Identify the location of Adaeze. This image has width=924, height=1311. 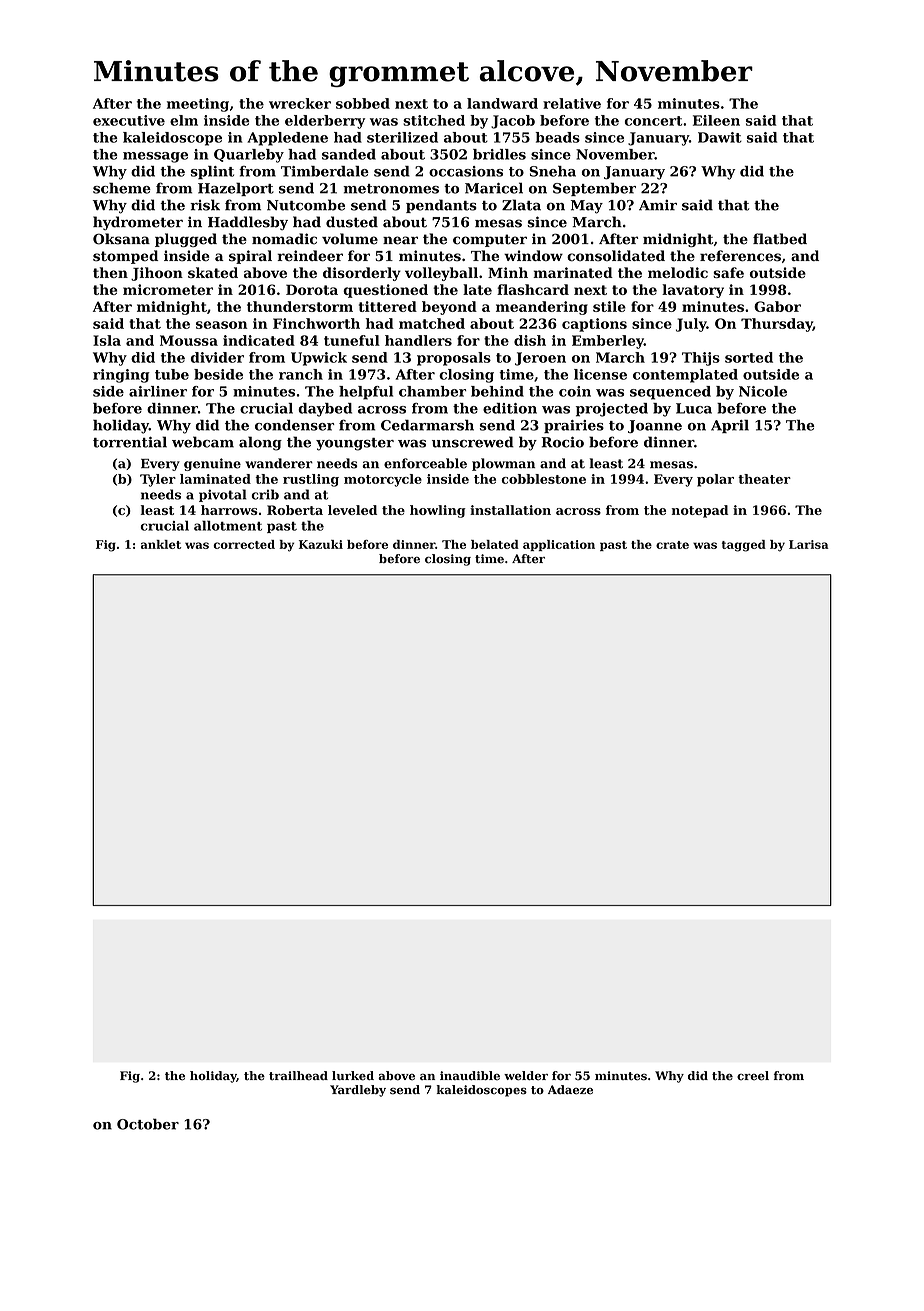
(570, 1090).
